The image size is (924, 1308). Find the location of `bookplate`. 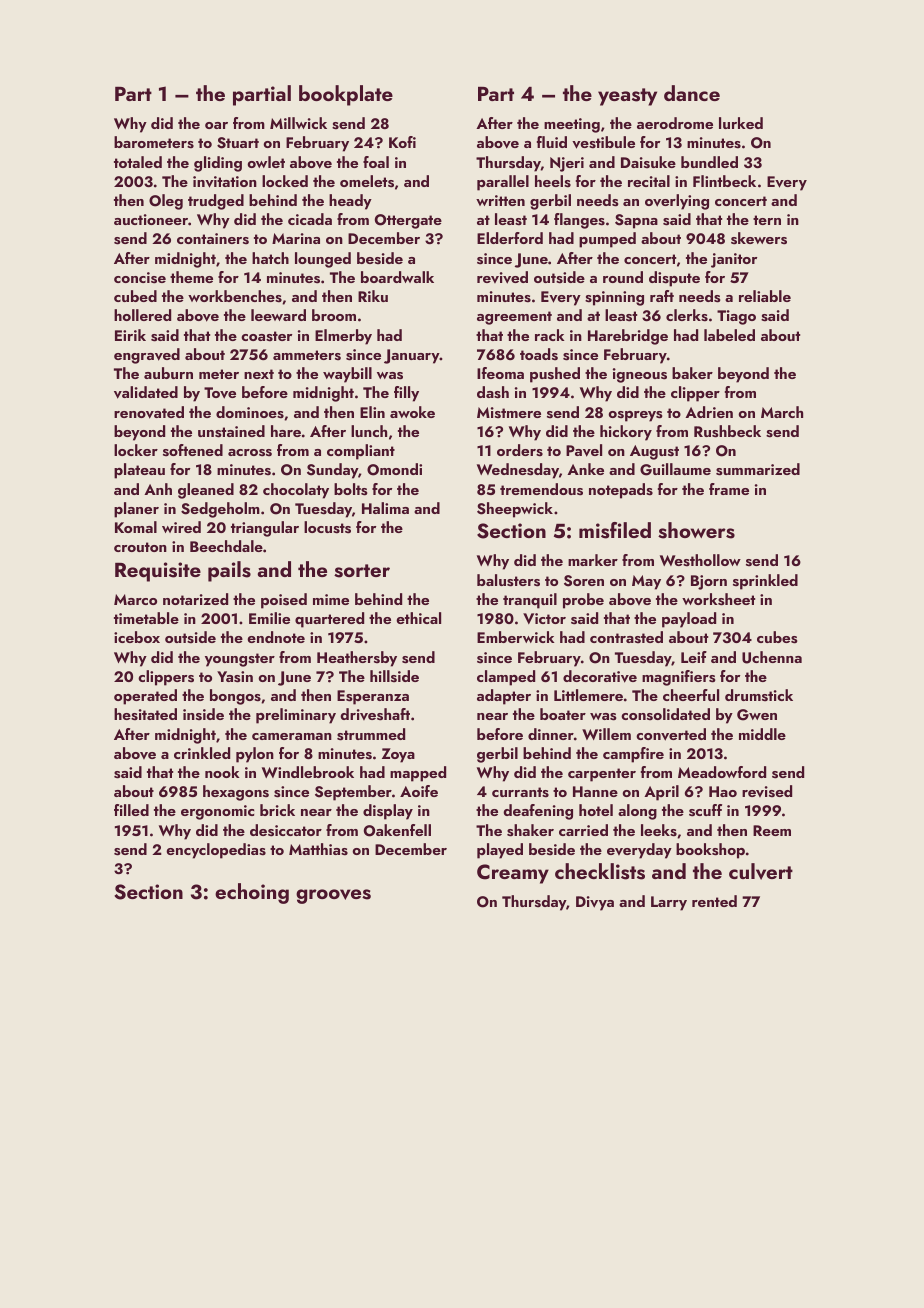

bookplate is located at coordinates (346, 95).
